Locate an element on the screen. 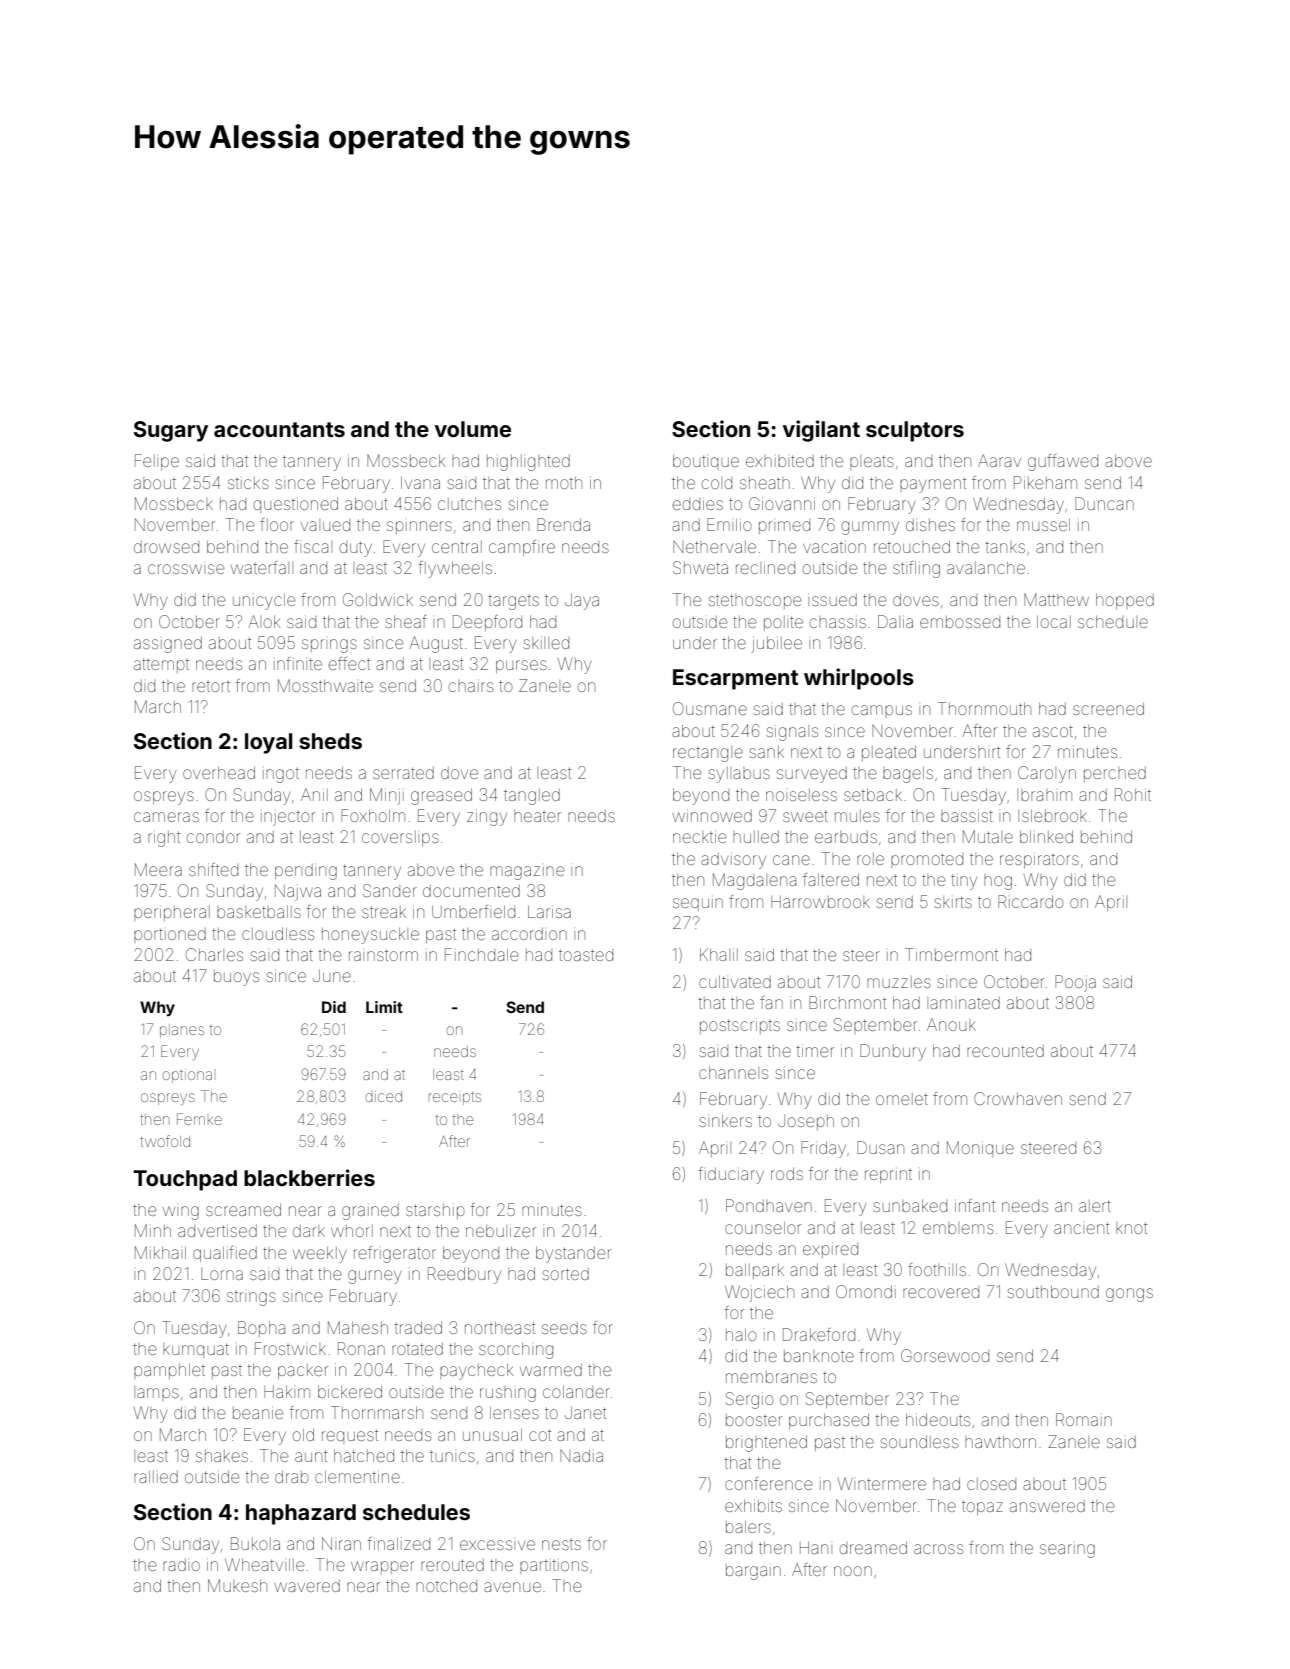  payment is located at coordinates (933, 485).
